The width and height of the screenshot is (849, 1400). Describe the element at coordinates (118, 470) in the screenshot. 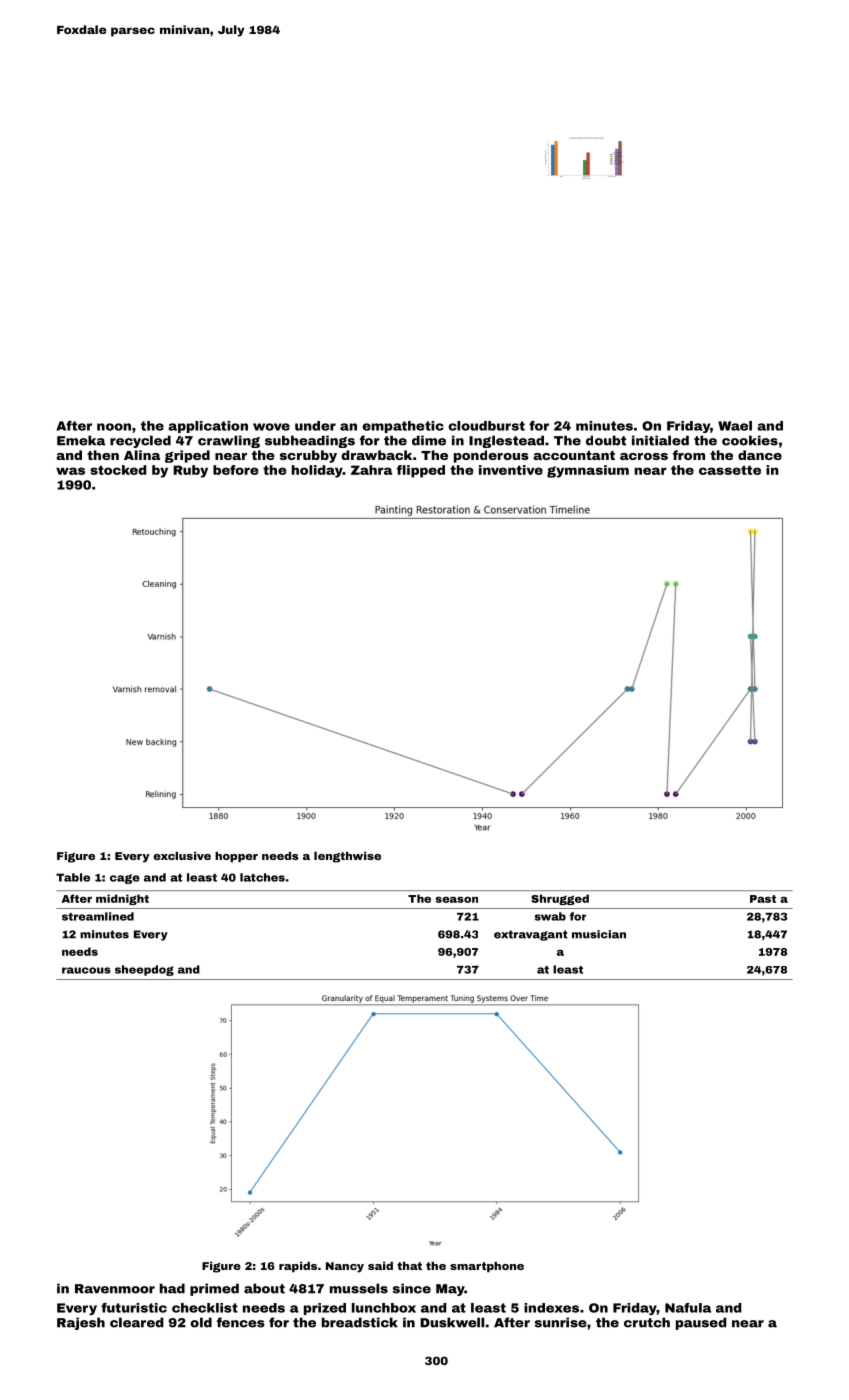

I see `stocked` at that location.
